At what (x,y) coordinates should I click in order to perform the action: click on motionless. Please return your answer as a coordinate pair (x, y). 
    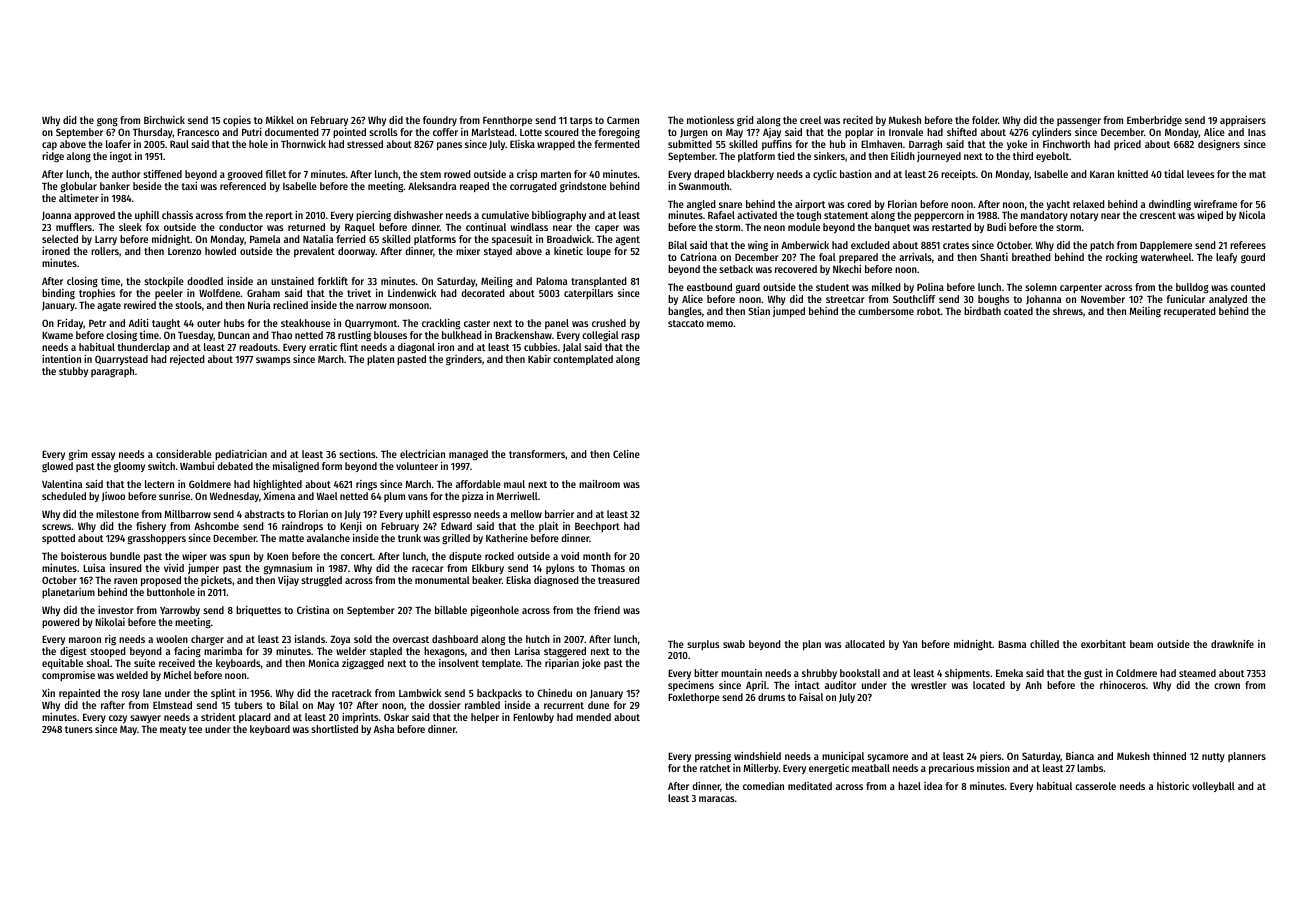
    Looking at the image, I should click on (710, 120).
